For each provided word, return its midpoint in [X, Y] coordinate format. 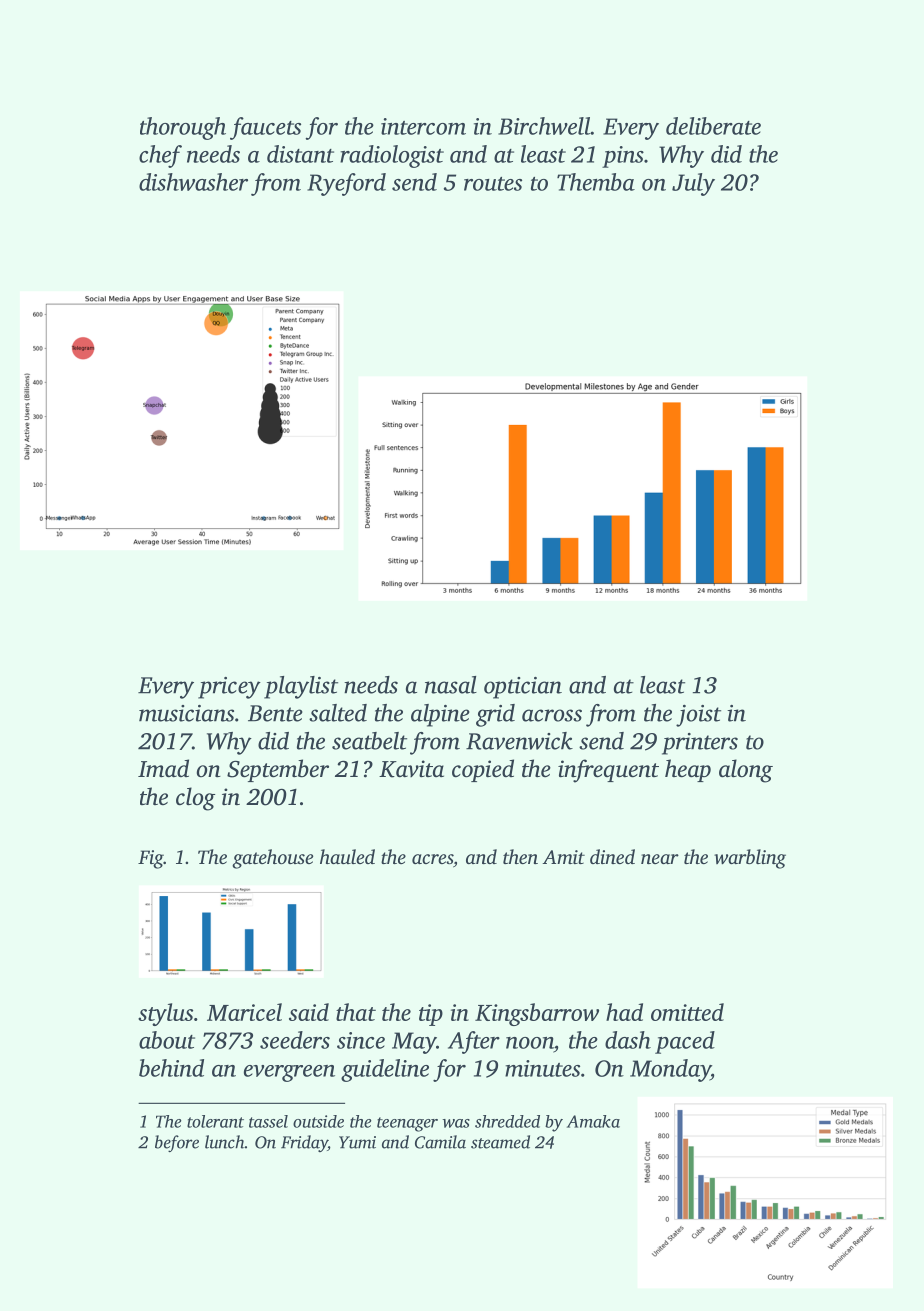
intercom [423, 126]
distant [300, 154]
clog [195, 799]
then [520, 856]
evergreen [289, 1073]
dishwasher [193, 182]
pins [623, 157]
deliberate [713, 126]
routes [493, 184]
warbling [750, 859]
